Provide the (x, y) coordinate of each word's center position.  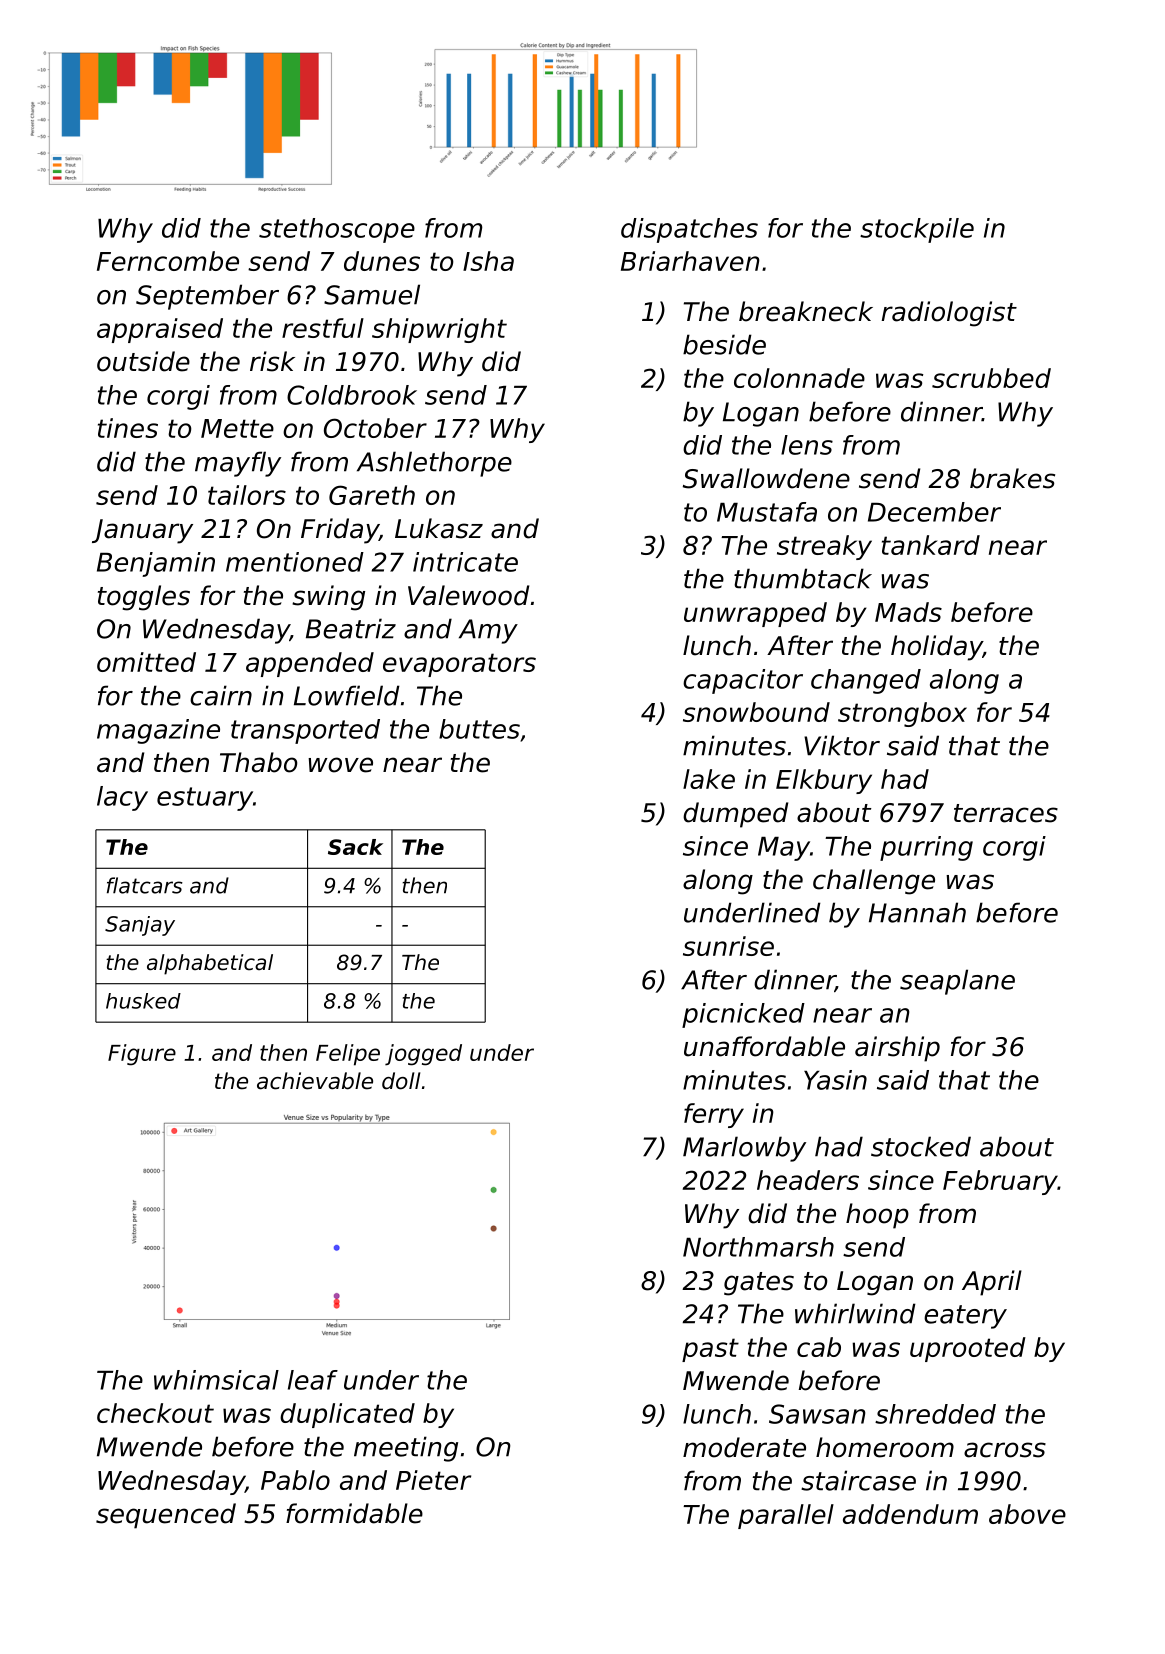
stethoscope (337, 230)
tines (128, 428)
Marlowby (744, 1149)
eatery (965, 1317)
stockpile (917, 230)
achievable (315, 1081)
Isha (488, 261)
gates (759, 1284)
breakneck (806, 311)
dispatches (689, 230)
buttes (479, 729)
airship (897, 1049)
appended (310, 664)
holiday (937, 648)
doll (401, 1081)
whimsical (216, 1380)
